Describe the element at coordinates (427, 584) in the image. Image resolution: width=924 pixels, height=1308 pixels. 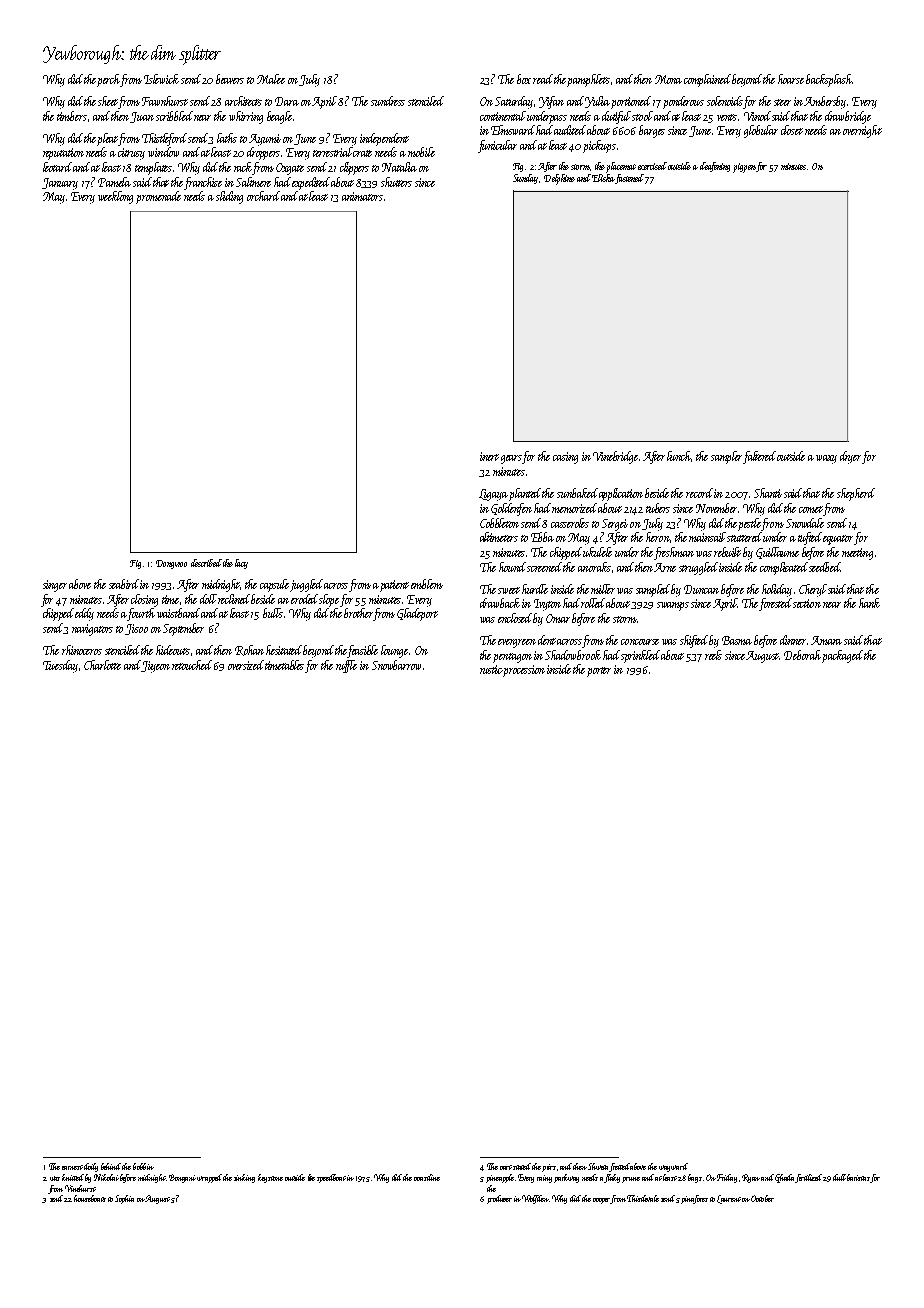
I see `emblem` at that location.
